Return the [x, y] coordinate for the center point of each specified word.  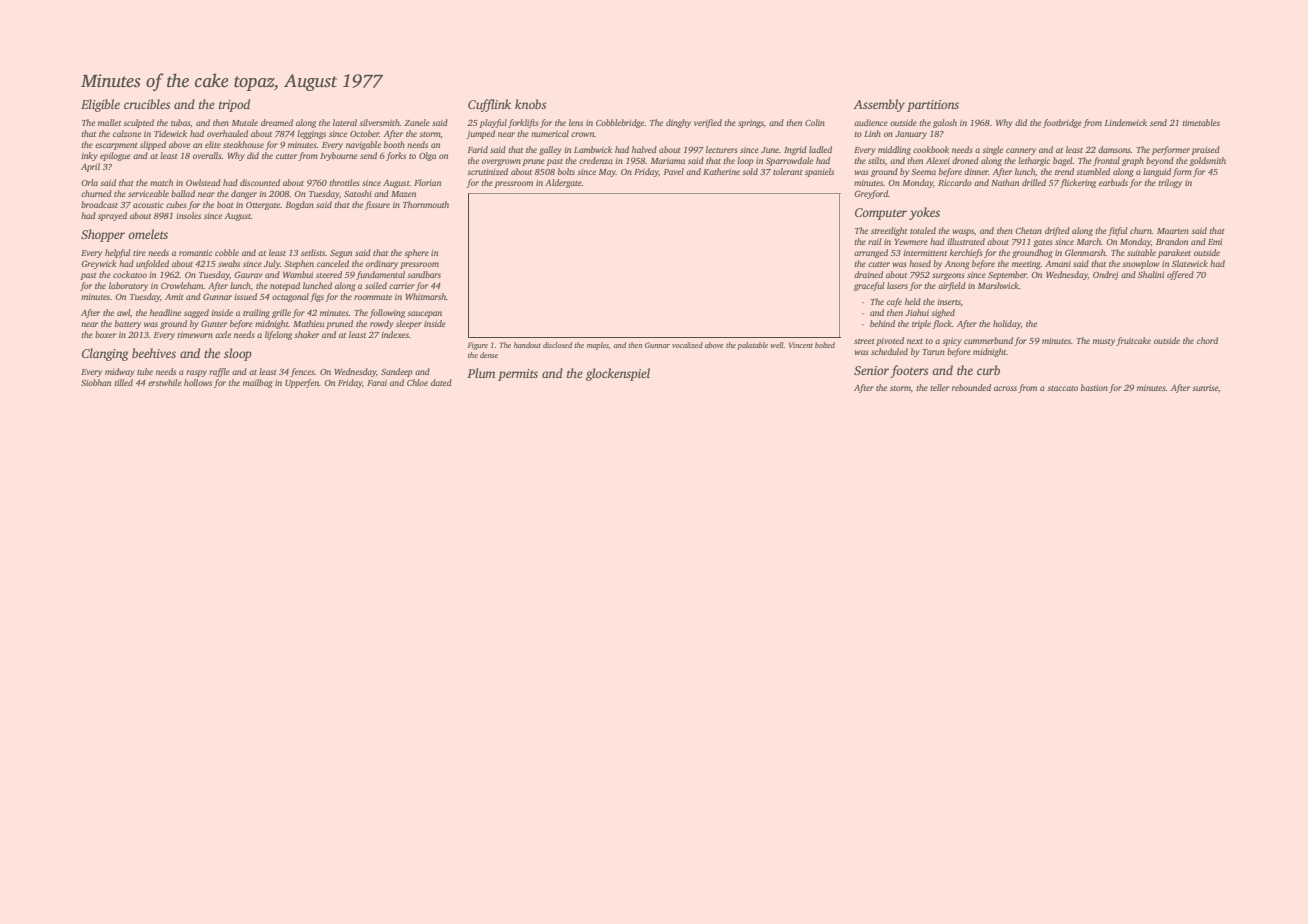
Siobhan [96, 382]
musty [1104, 342]
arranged [871, 253]
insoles [188, 215]
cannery [1021, 151]
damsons [1114, 149]
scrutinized [487, 171]
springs [751, 124]
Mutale [245, 122]
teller [939, 387]
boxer [105, 334]
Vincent [801, 345]
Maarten [1173, 231]
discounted [260, 182]
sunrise [1205, 388]
